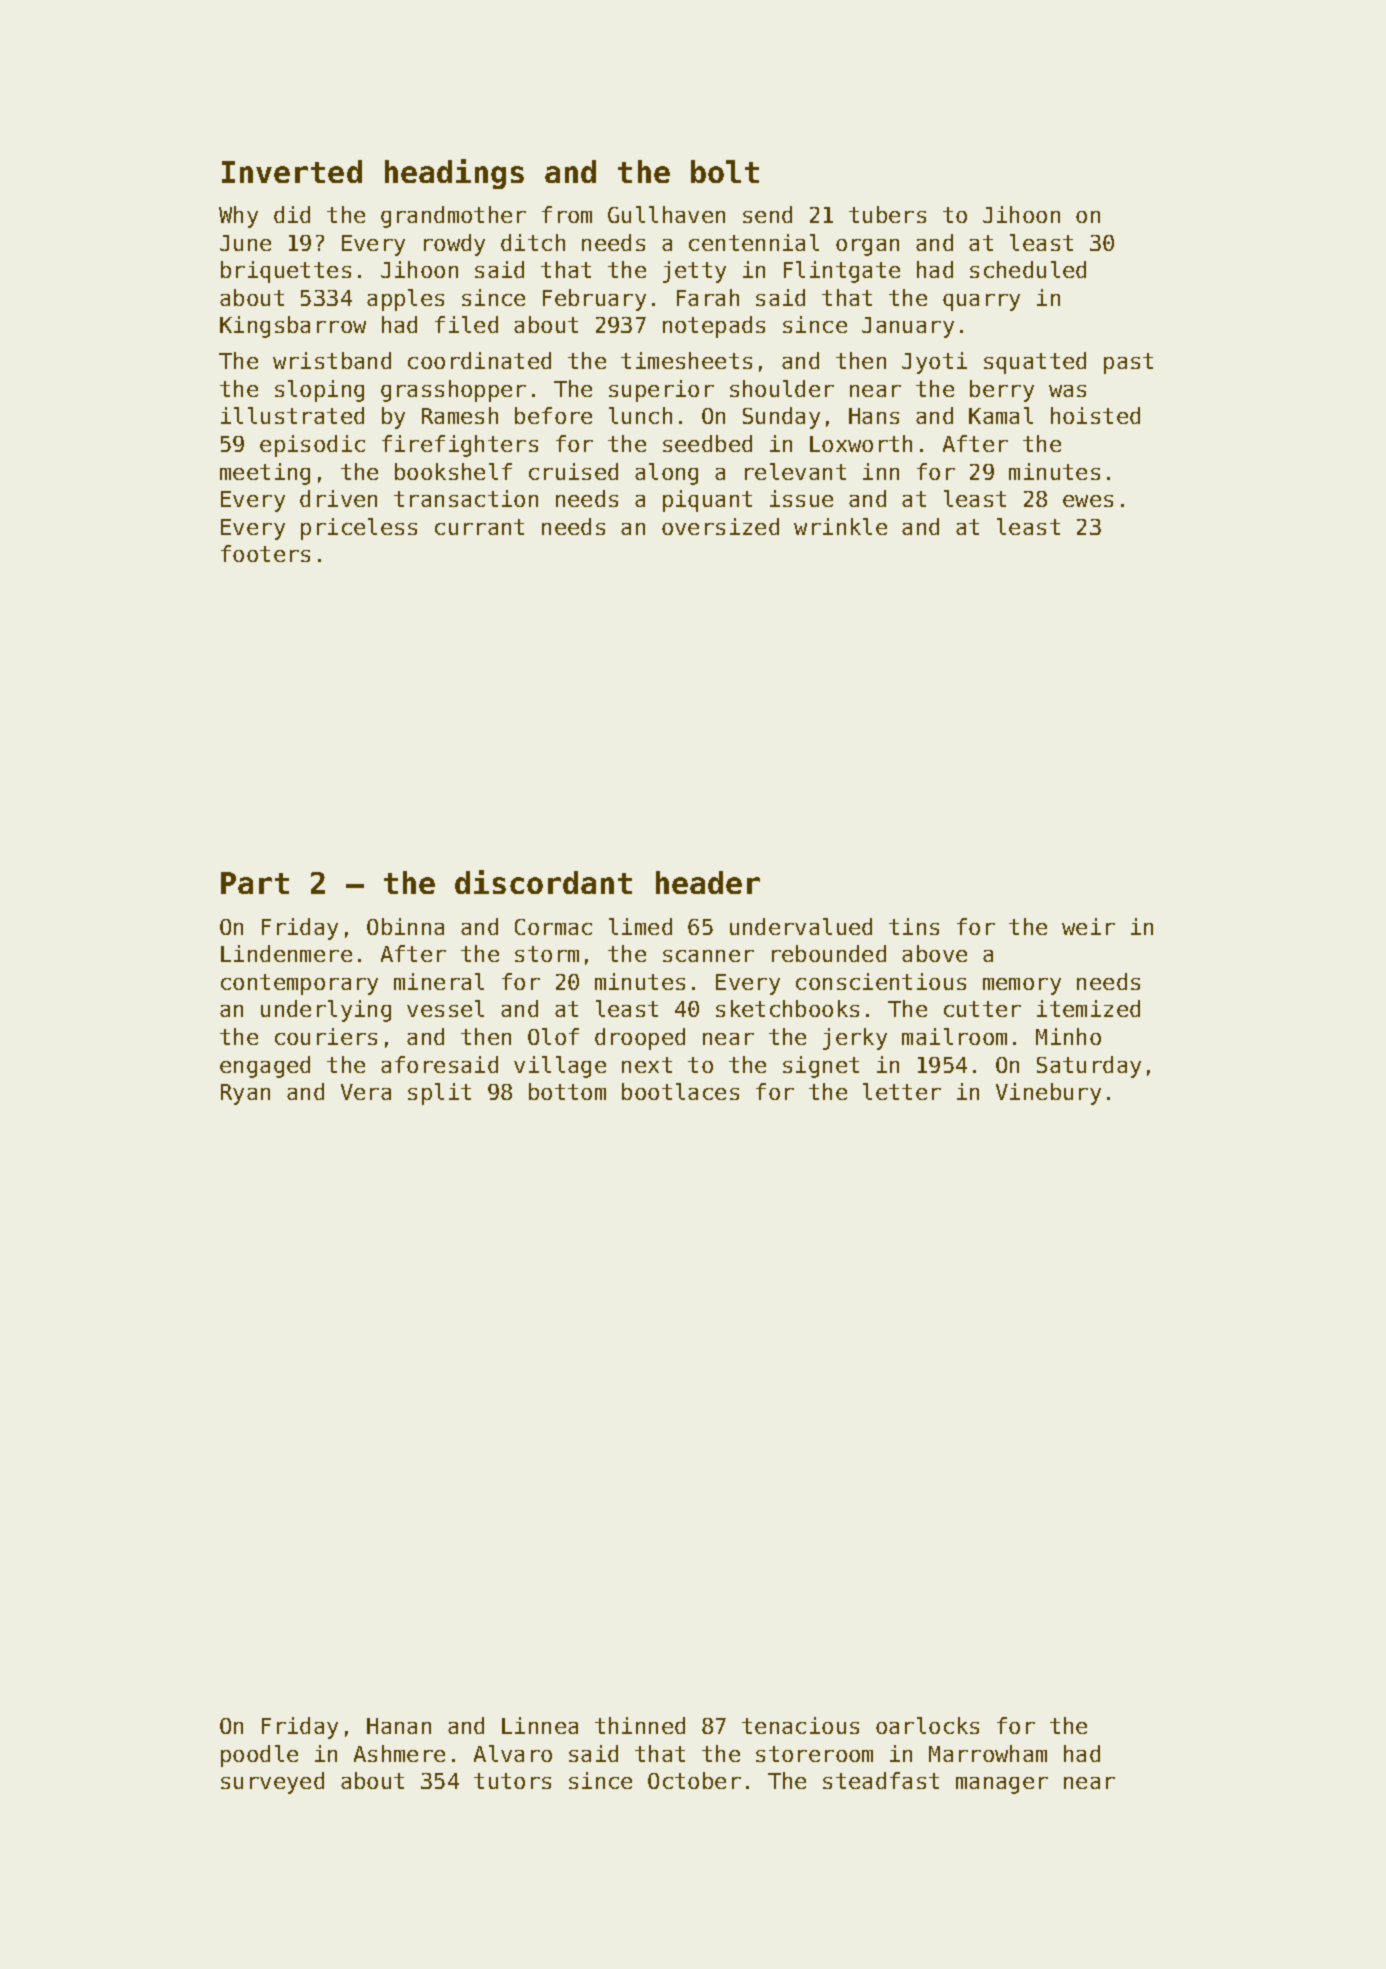 The height and width of the screenshot is (1969, 1386). What do you see at coordinates (881, 1780) in the screenshot?
I see `steadfast` at bounding box center [881, 1780].
